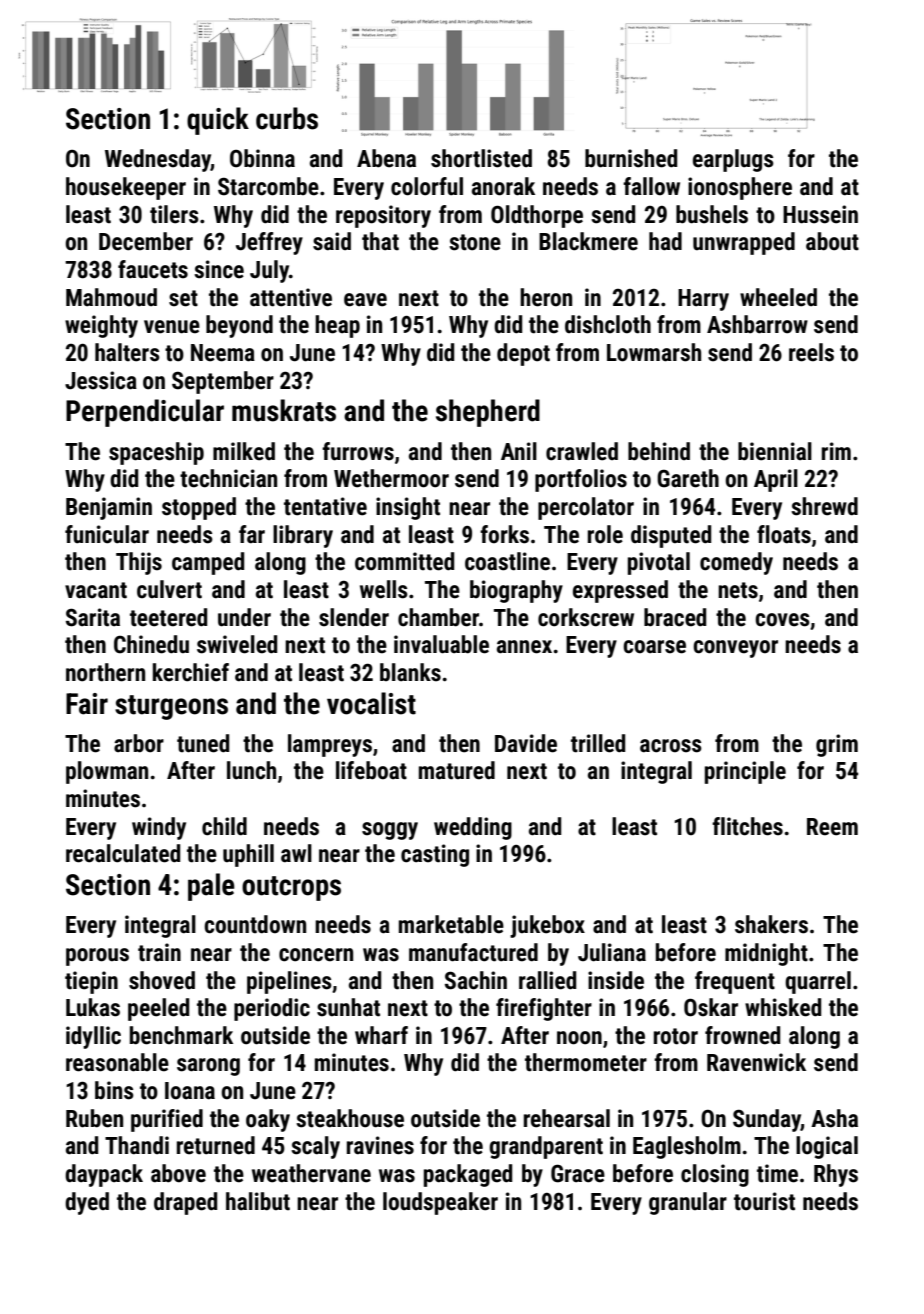 This document has width=924, height=1314. I want to click on granular, so click(688, 1203).
